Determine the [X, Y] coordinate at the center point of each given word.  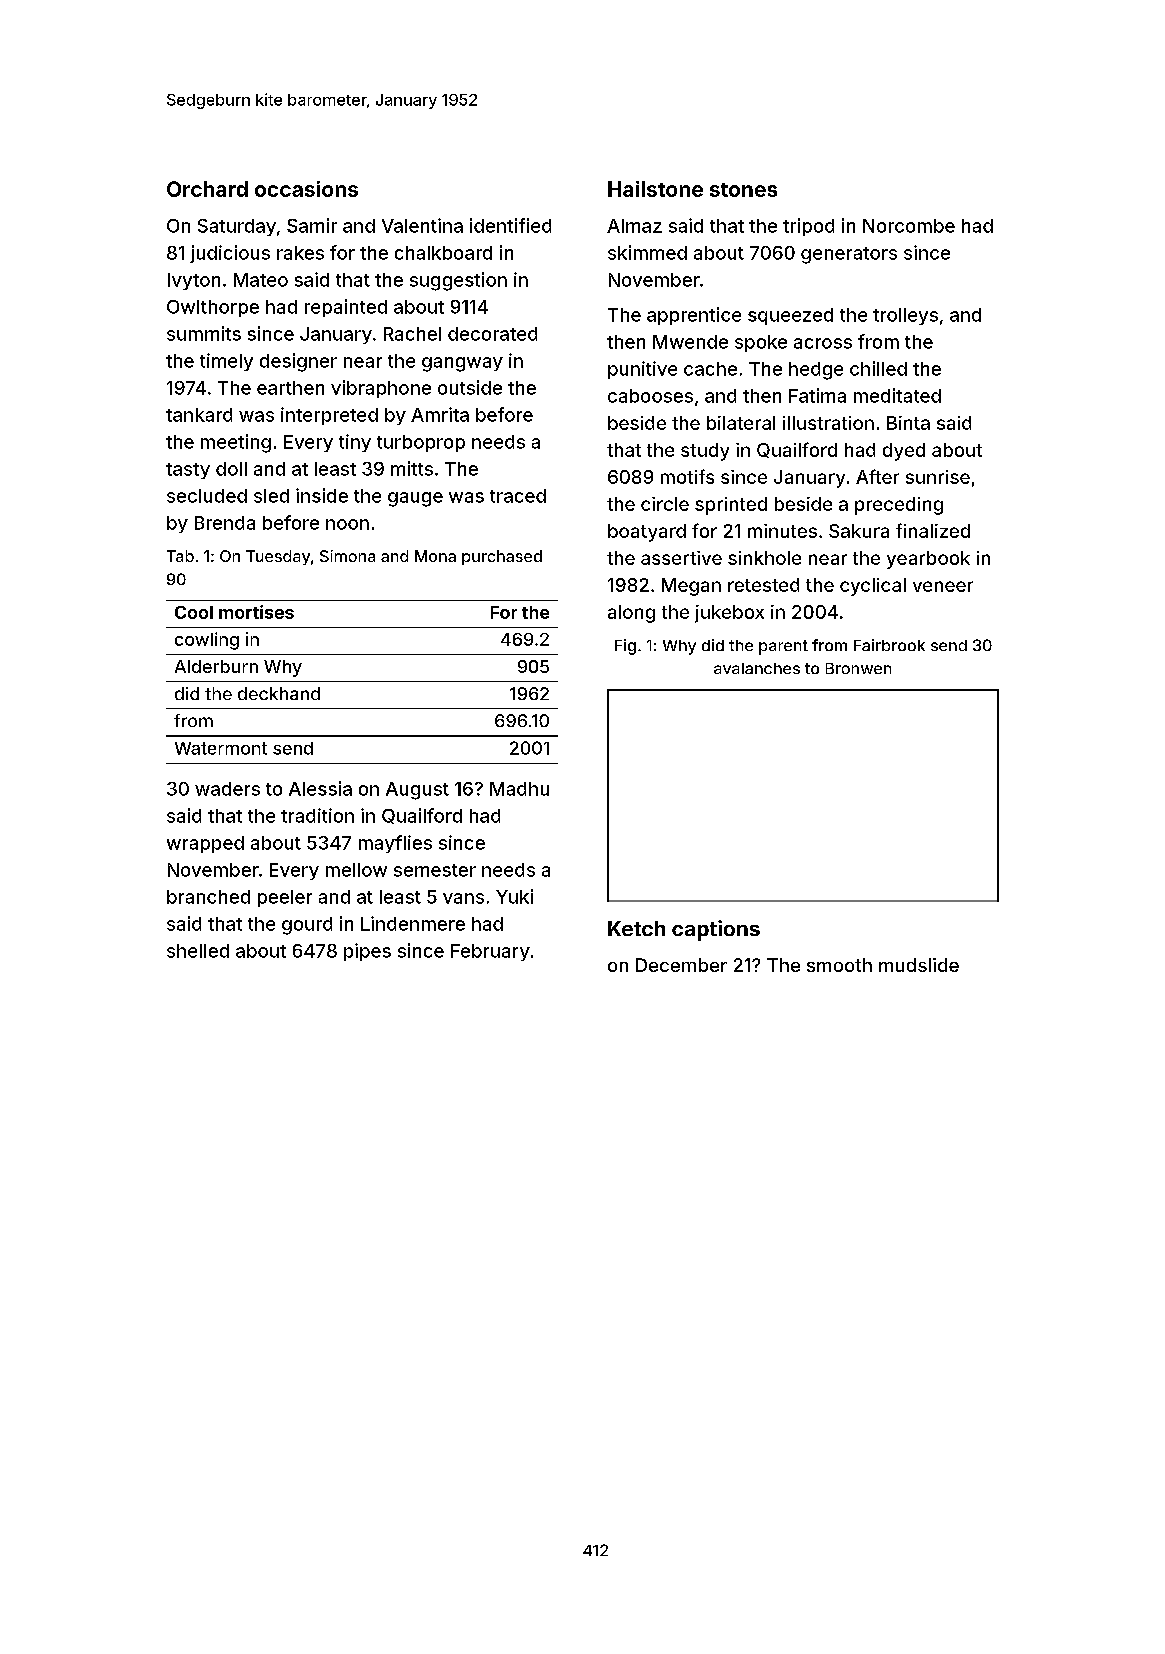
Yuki [514, 896]
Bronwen [858, 668]
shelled [198, 951]
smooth [839, 965]
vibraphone [381, 389]
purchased [502, 557]
